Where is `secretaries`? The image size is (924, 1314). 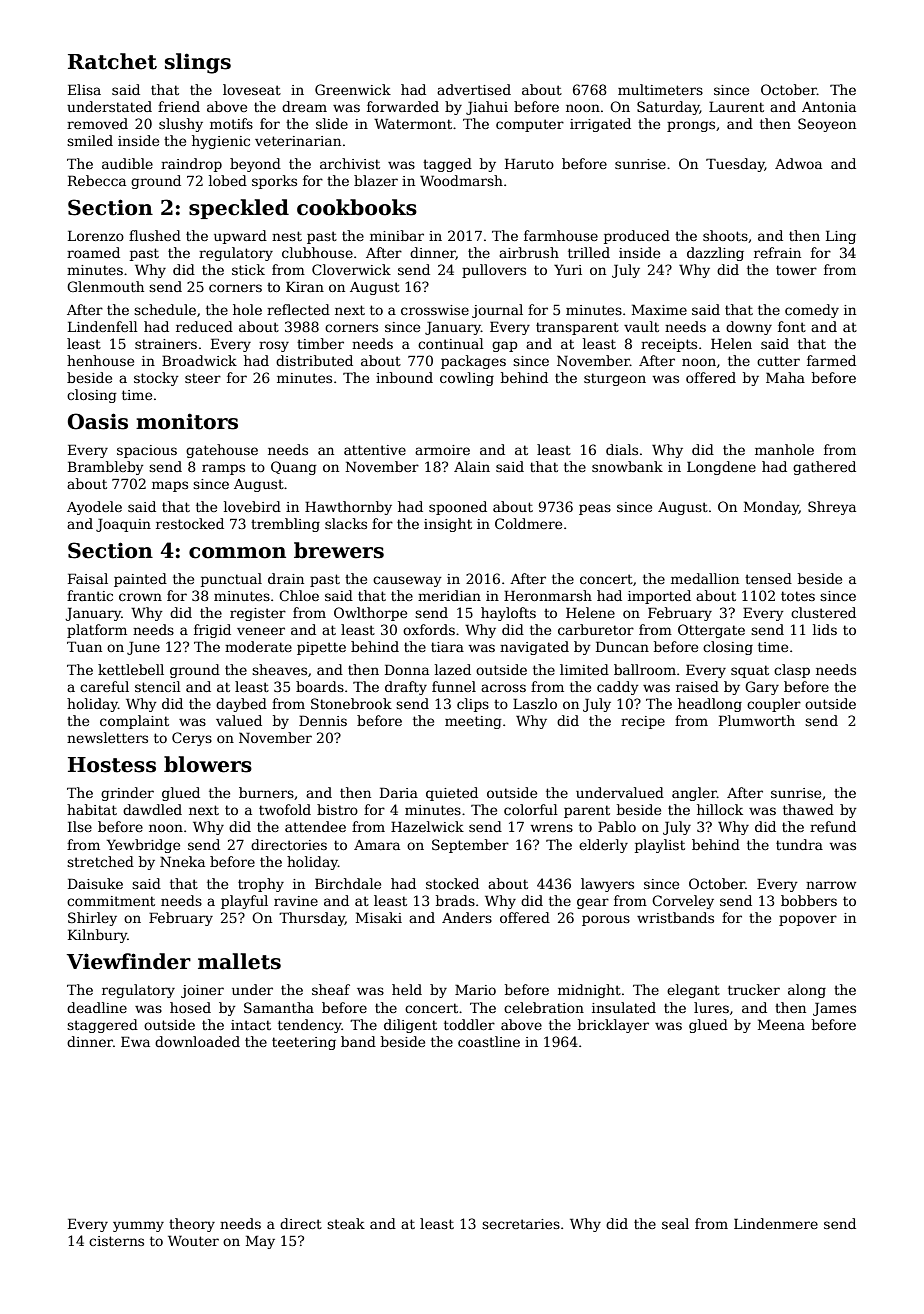 secretaries is located at coordinates (521, 1224).
